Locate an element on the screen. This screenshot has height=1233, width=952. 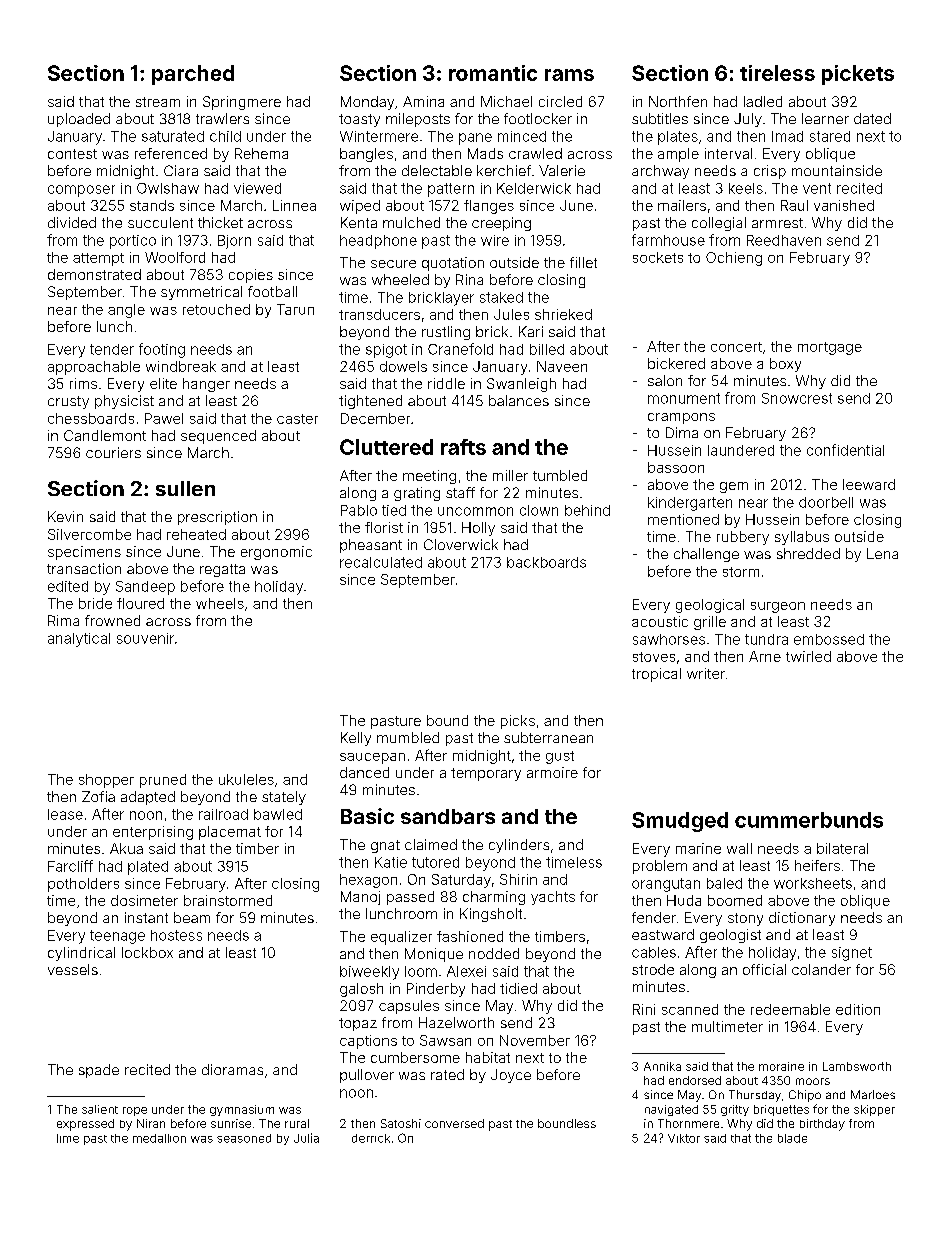
redeemable is located at coordinates (790, 1009).
